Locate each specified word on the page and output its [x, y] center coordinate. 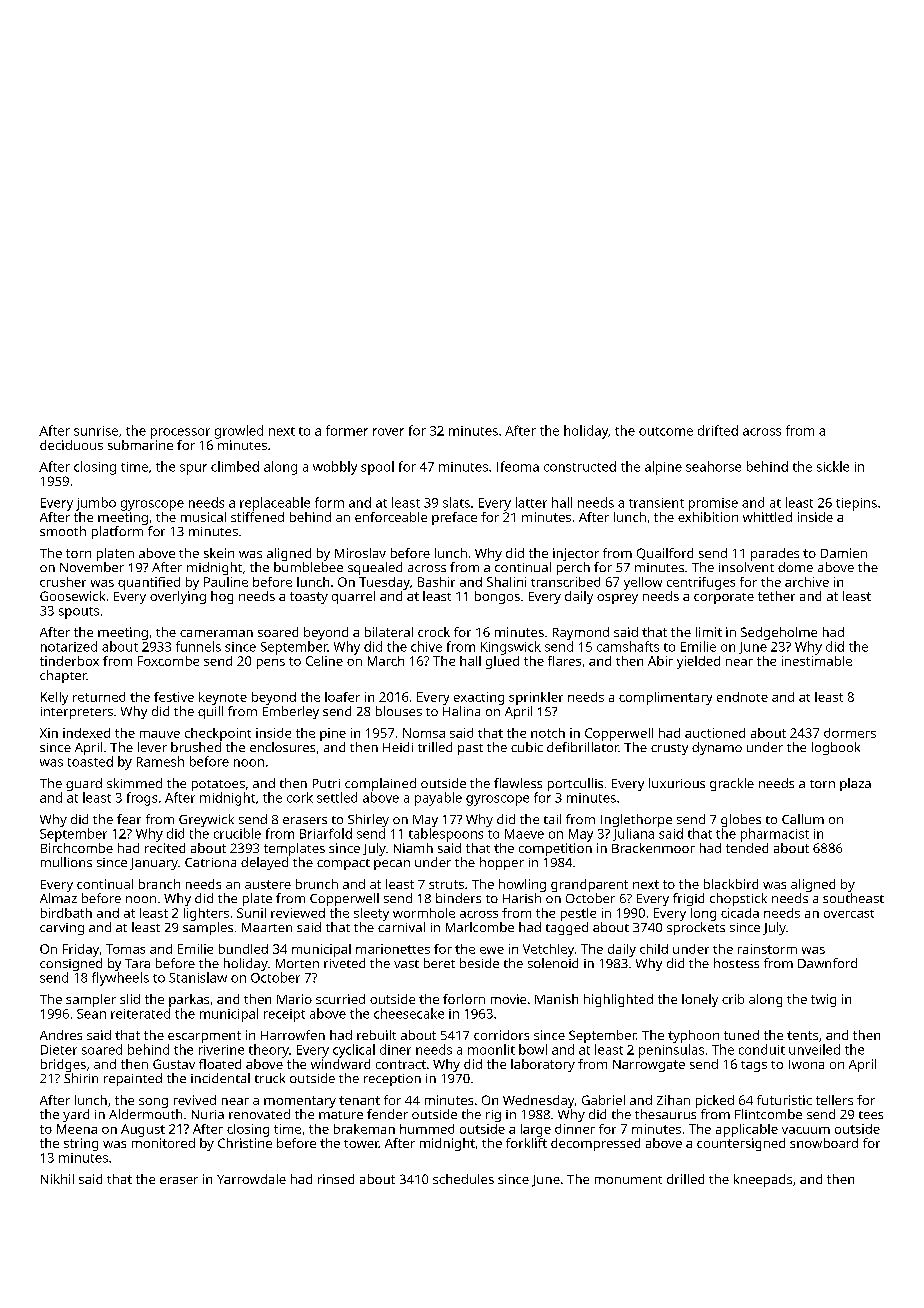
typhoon [693, 1036]
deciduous [71, 445]
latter [531, 502]
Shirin [81, 1078]
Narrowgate [649, 1066]
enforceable [391, 517]
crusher [63, 582]
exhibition [708, 517]
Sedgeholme [779, 633]
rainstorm [767, 949]
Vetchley [548, 950]
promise [713, 504]
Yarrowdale [251, 1179]
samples [208, 928]
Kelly [54, 698]
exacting [479, 698]
